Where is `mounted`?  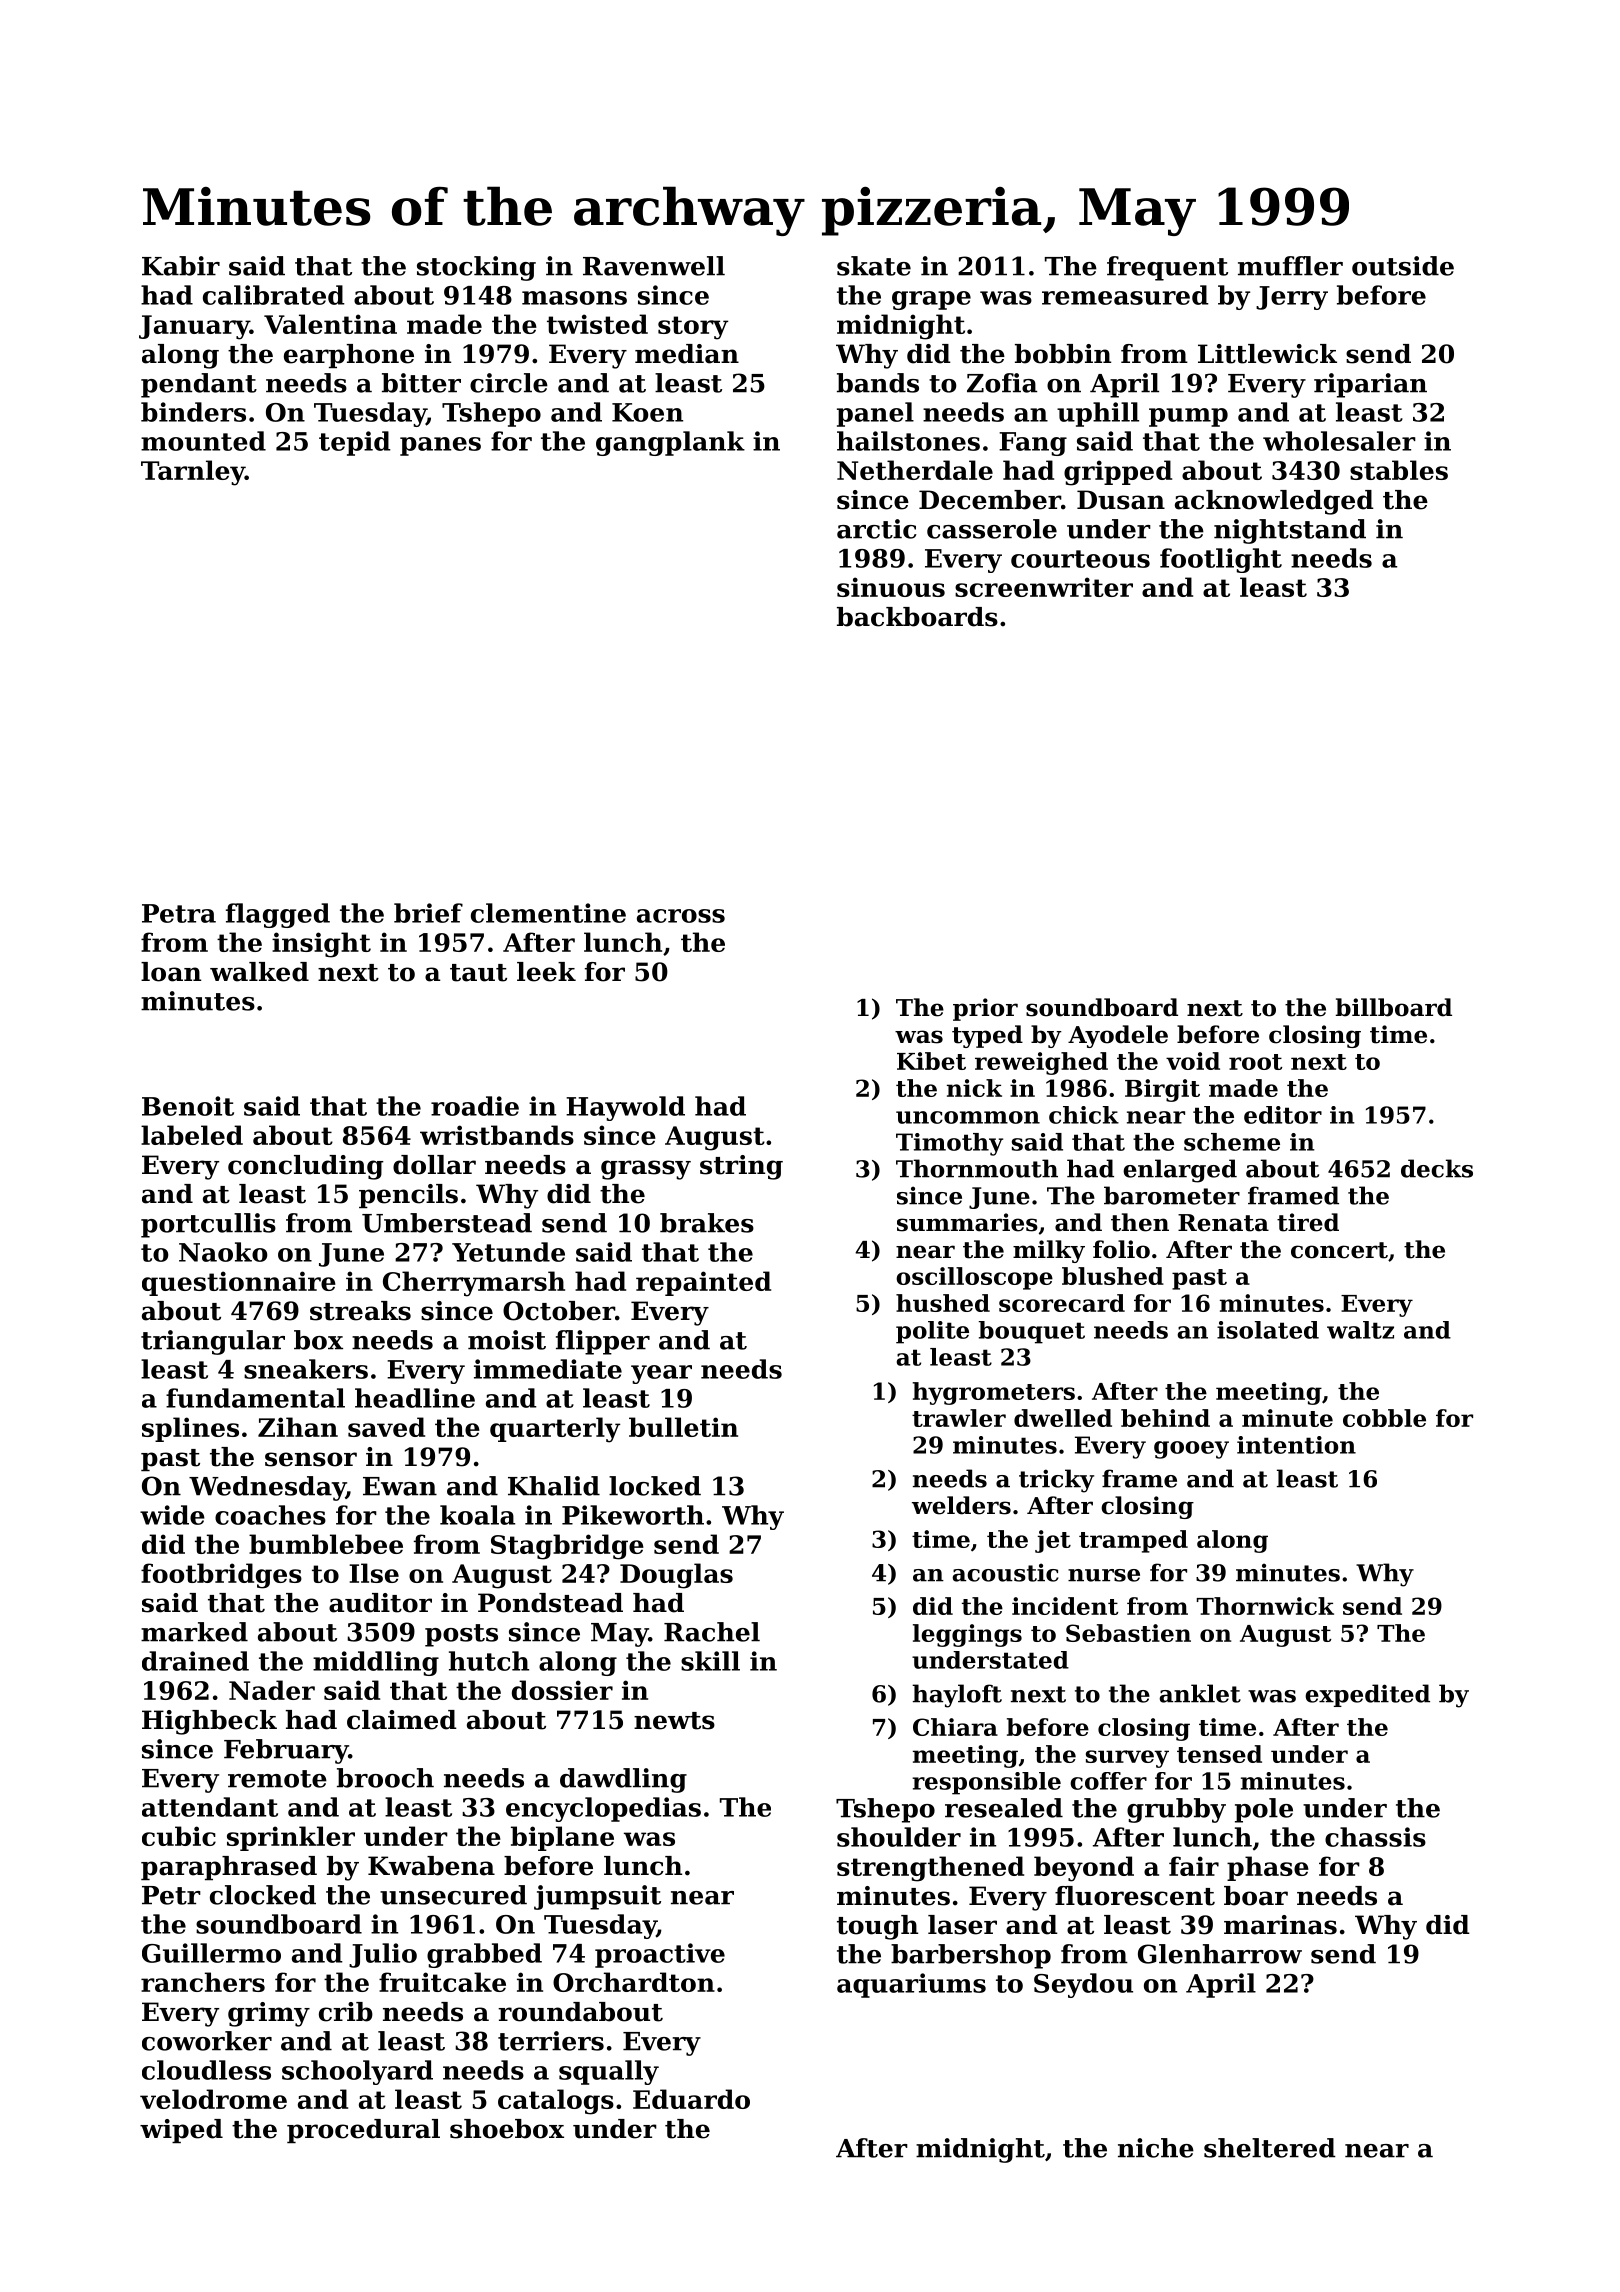 mounted is located at coordinates (203, 441).
